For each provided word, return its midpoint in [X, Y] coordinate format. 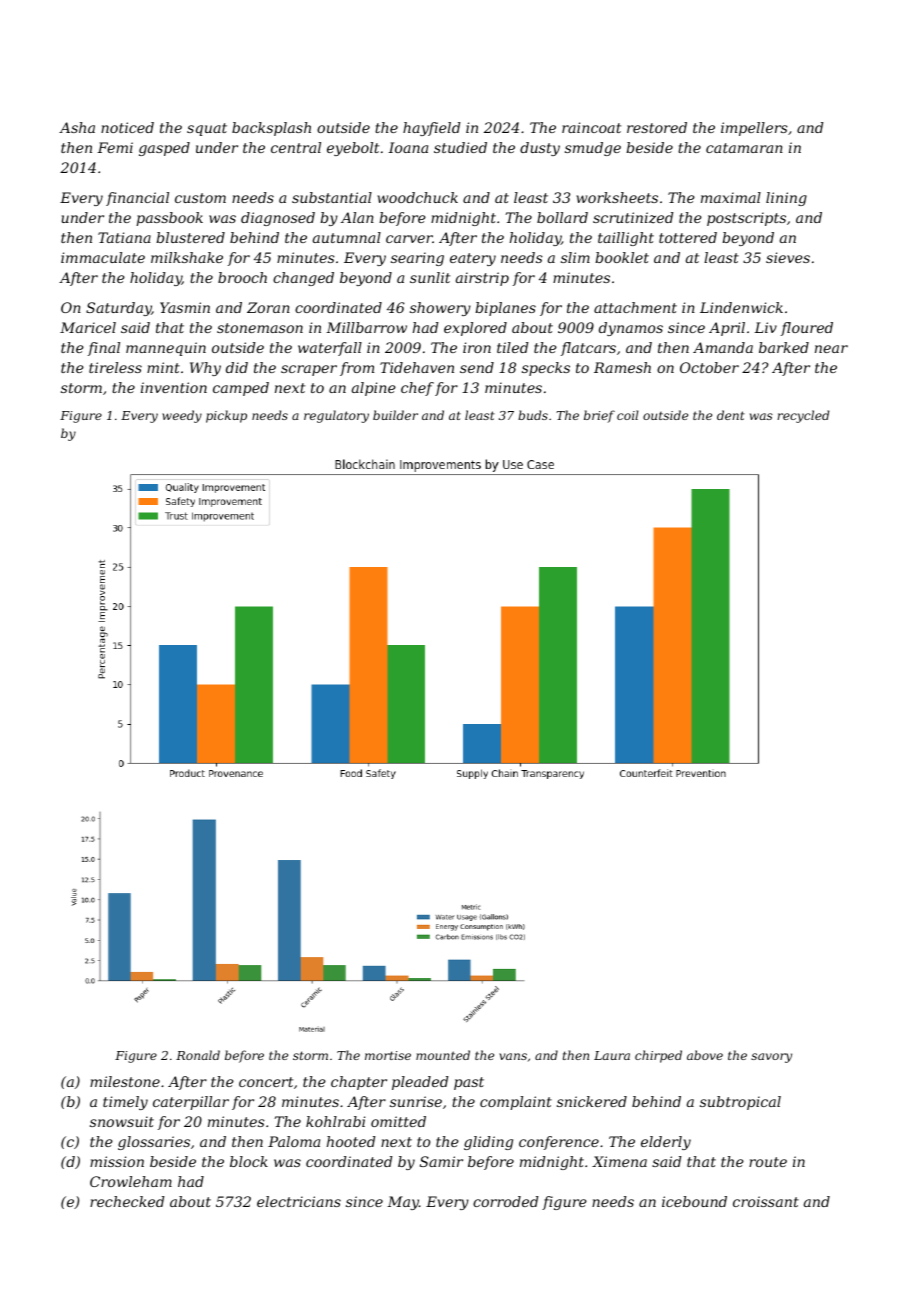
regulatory [336, 416]
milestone [125, 1081]
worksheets [617, 197]
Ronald [198, 1055]
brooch [242, 277]
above [705, 1055]
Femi [115, 147]
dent [731, 415]
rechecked [127, 1201]
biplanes [505, 309]
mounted [443, 1055]
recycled [803, 416]
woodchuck [417, 197]
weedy [182, 416]
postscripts [746, 219]
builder [395, 415]
